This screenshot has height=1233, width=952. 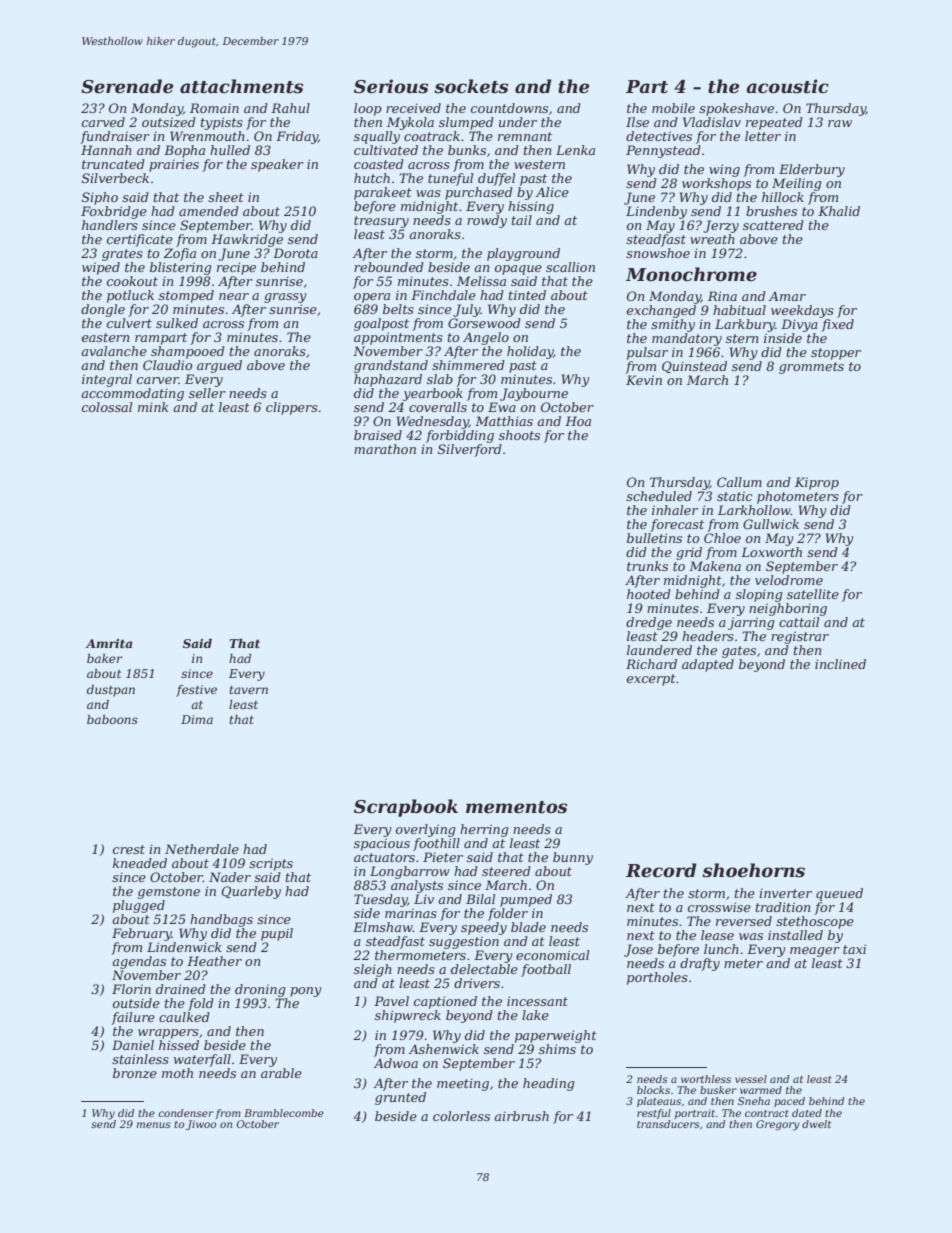 I want to click on coasted, so click(x=379, y=164).
